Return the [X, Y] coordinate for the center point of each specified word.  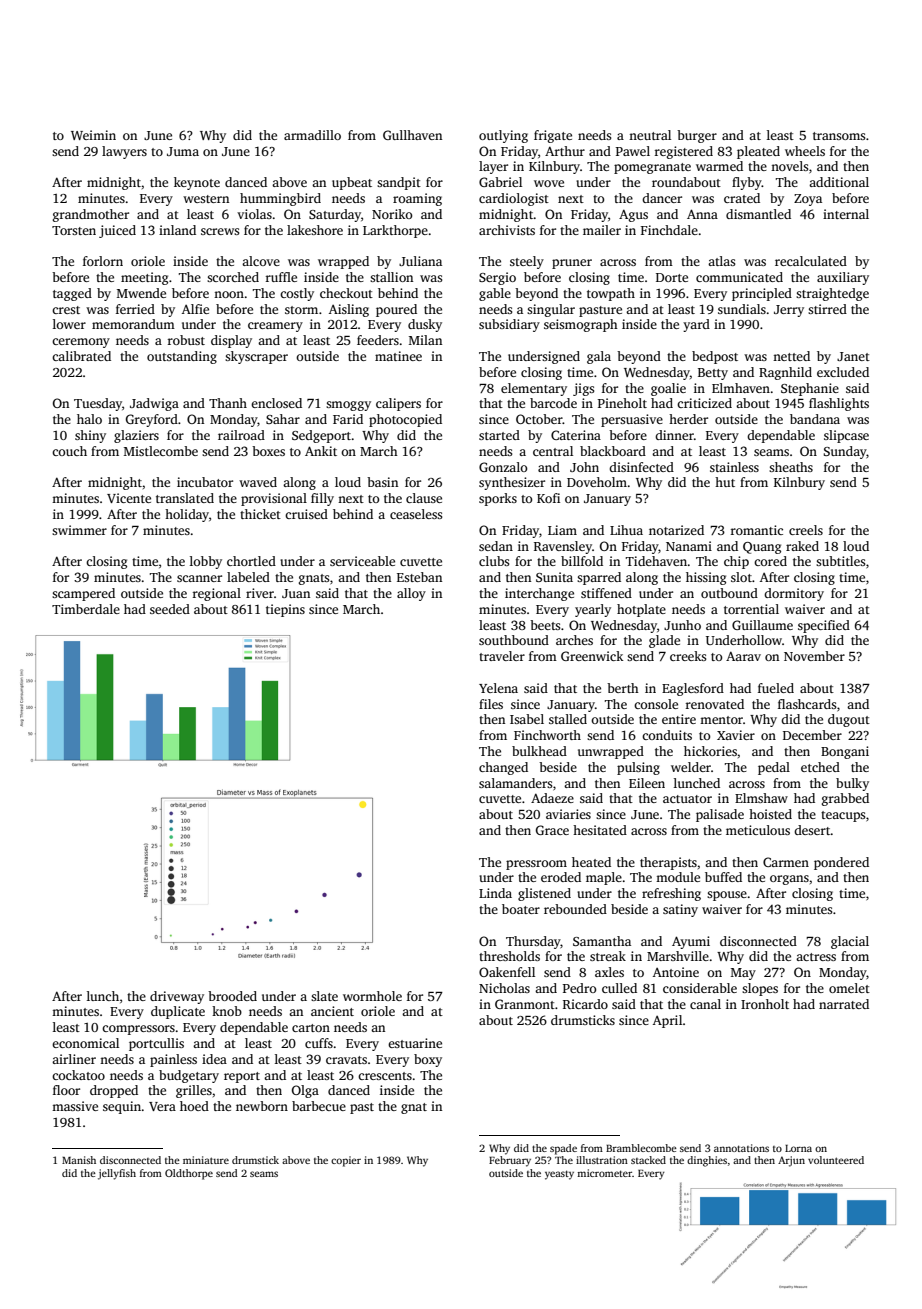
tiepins [285, 610]
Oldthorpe [189, 1174]
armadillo [312, 135]
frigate [553, 136]
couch [69, 451]
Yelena [498, 688]
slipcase [846, 436]
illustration [602, 1160]
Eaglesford [693, 689]
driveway [177, 997]
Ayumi [691, 942]
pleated [758, 152]
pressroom [536, 865]
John [584, 467]
